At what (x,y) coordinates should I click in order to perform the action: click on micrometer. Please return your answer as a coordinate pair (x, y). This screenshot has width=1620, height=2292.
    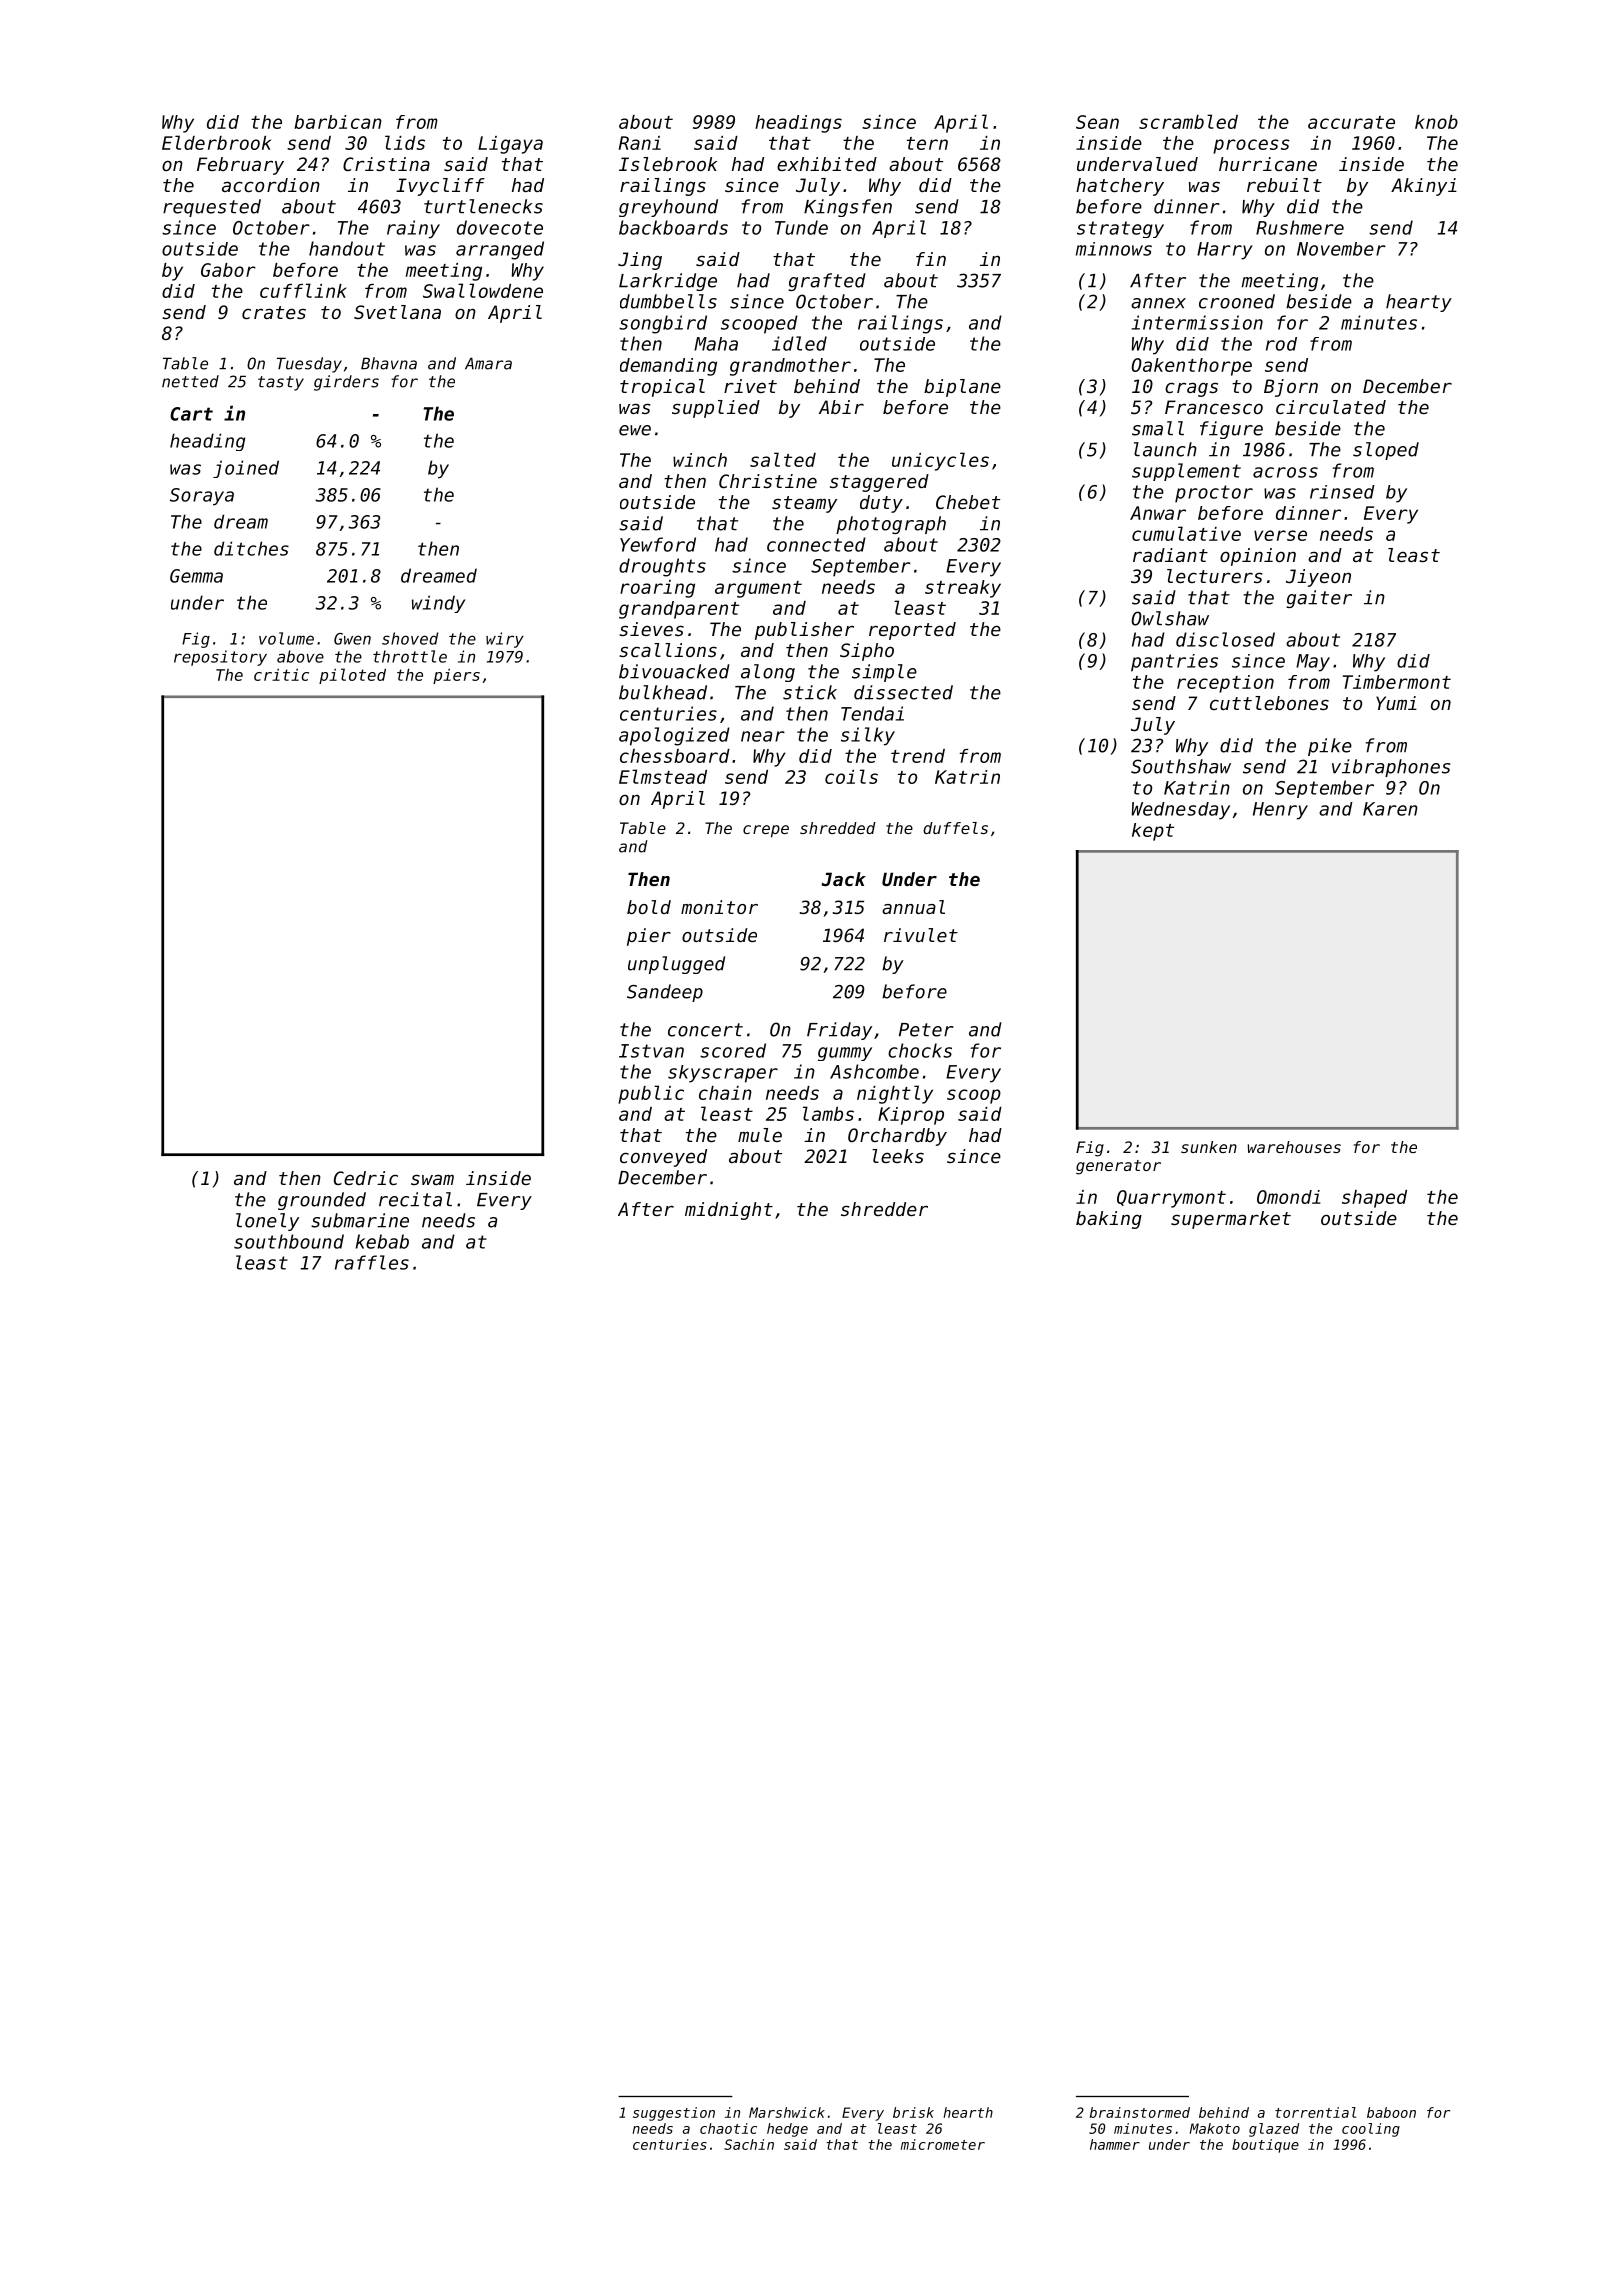
    Looking at the image, I should click on (943, 2144).
